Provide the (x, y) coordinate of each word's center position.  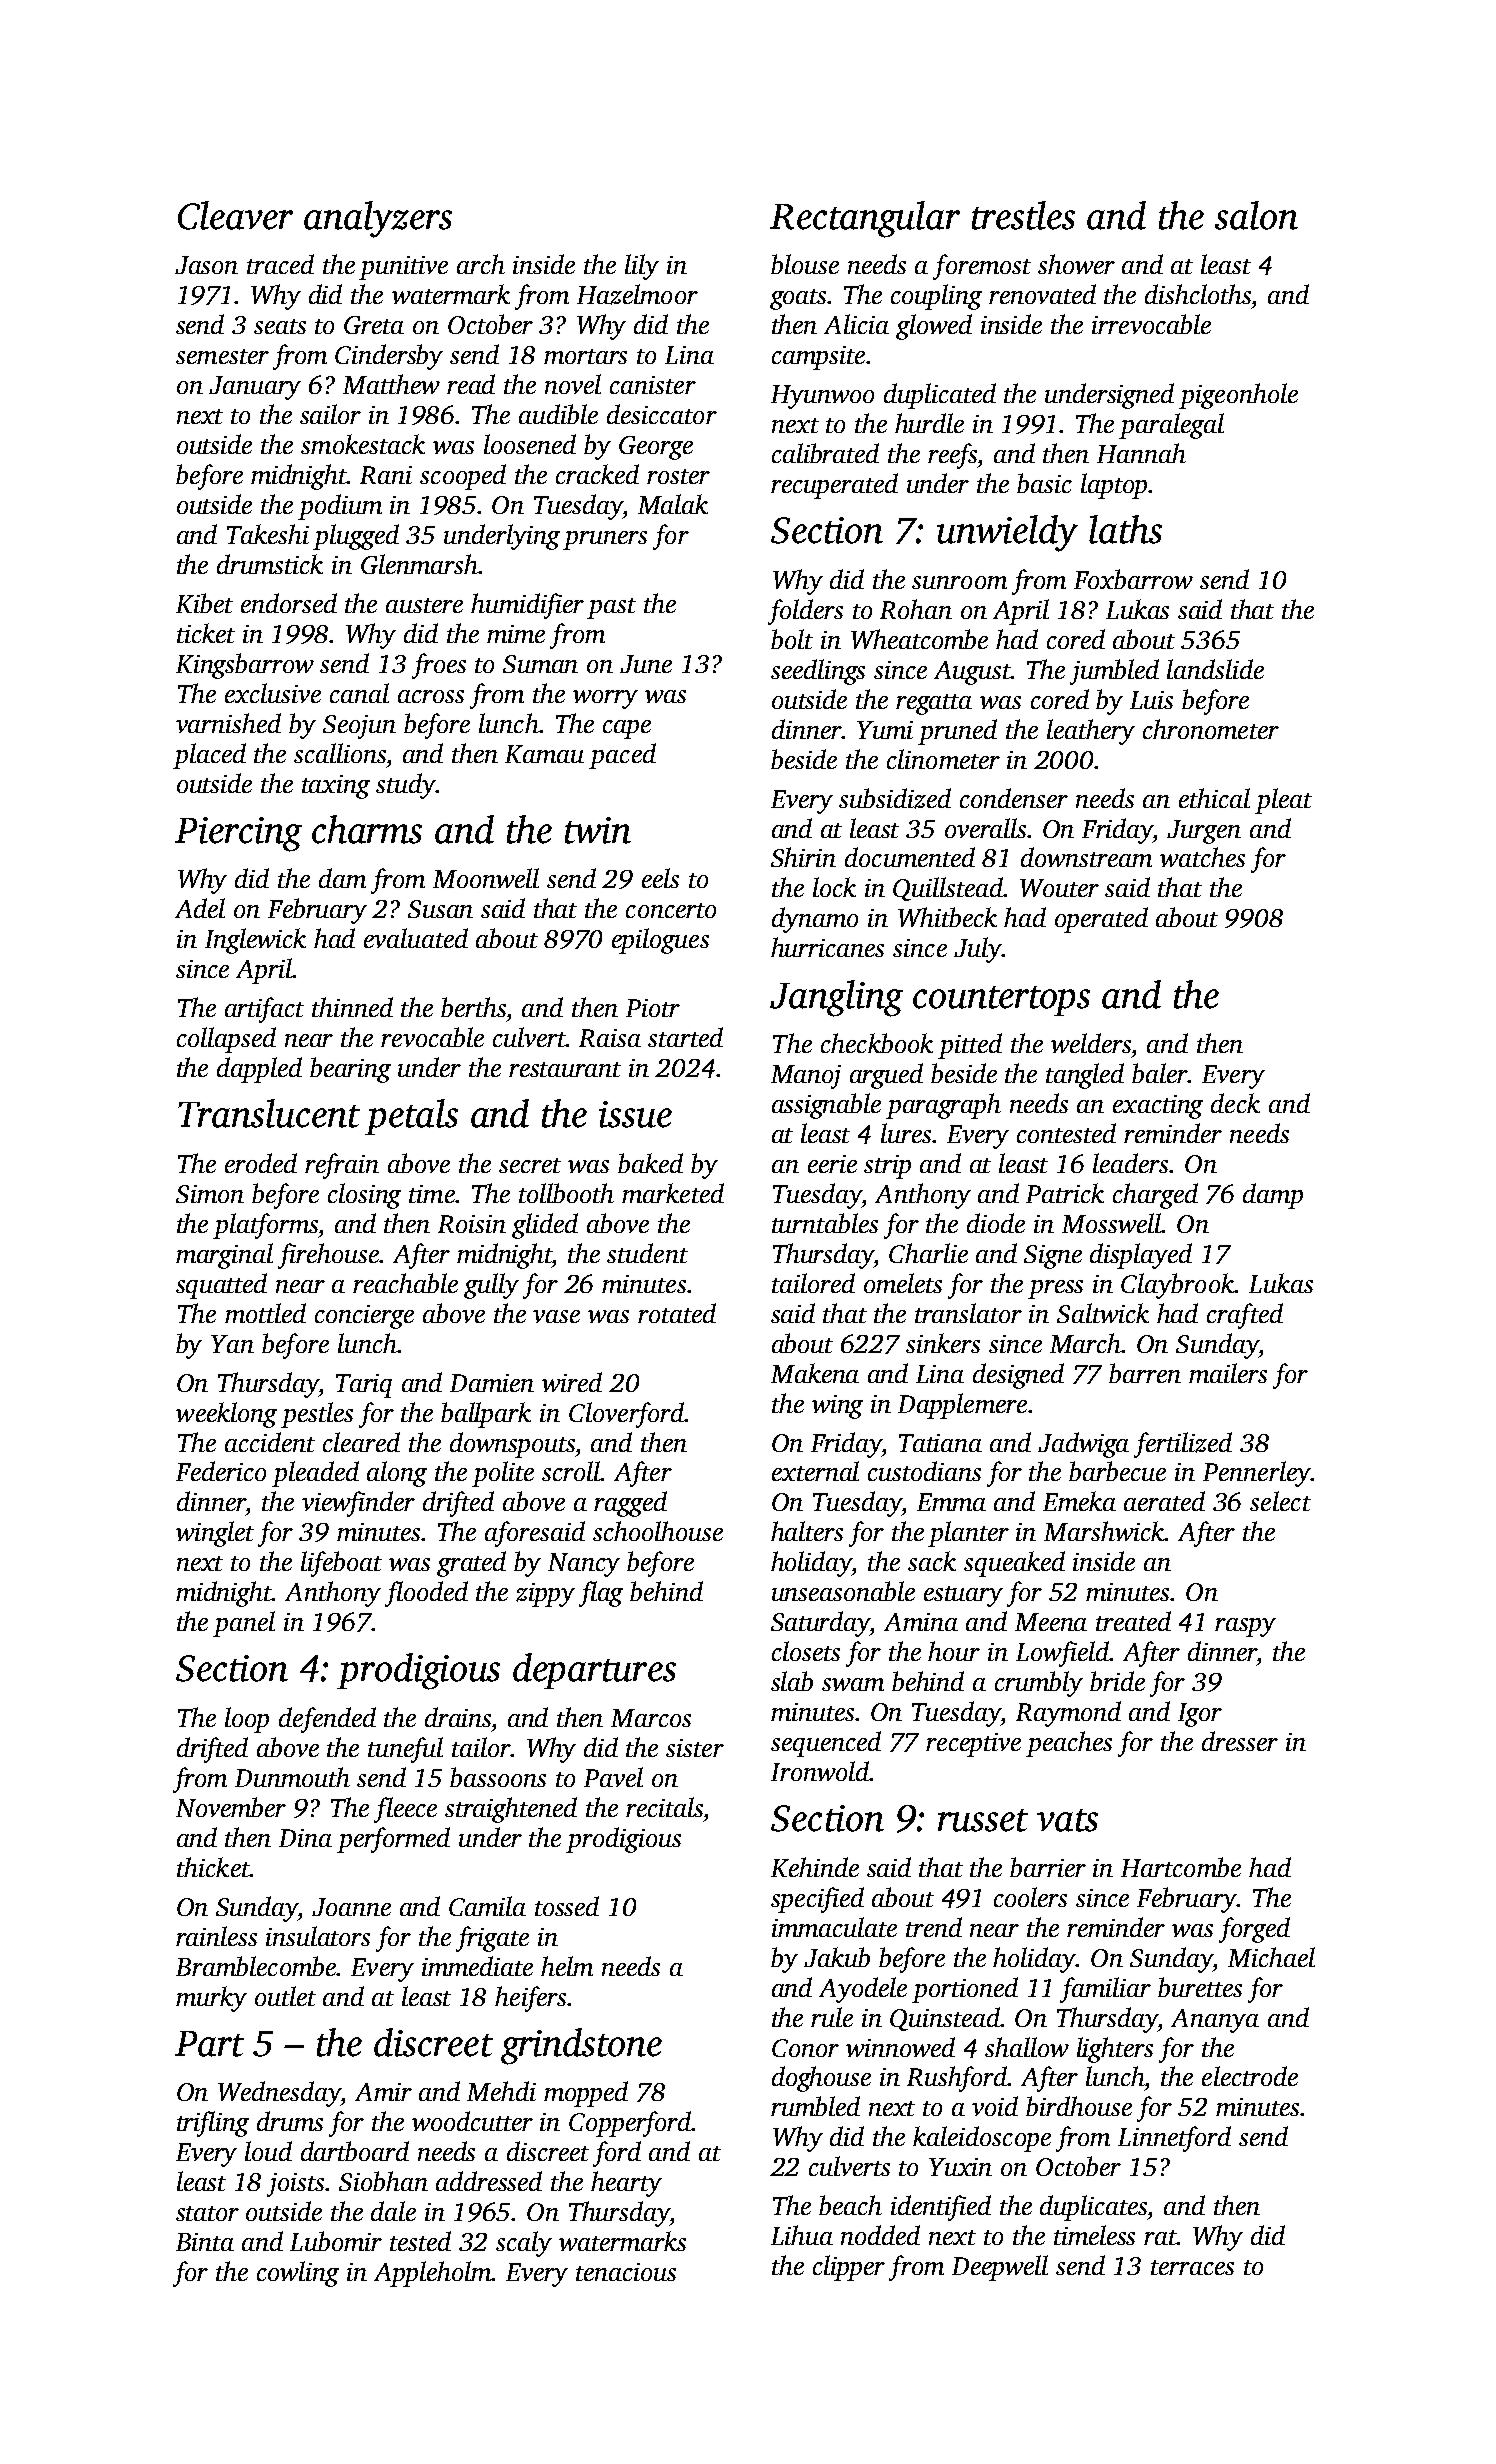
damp (1273, 1196)
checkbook (877, 1043)
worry (605, 699)
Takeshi (268, 534)
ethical (1214, 798)
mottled (265, 1313)
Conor (805, 2048)
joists (295, 2185)
